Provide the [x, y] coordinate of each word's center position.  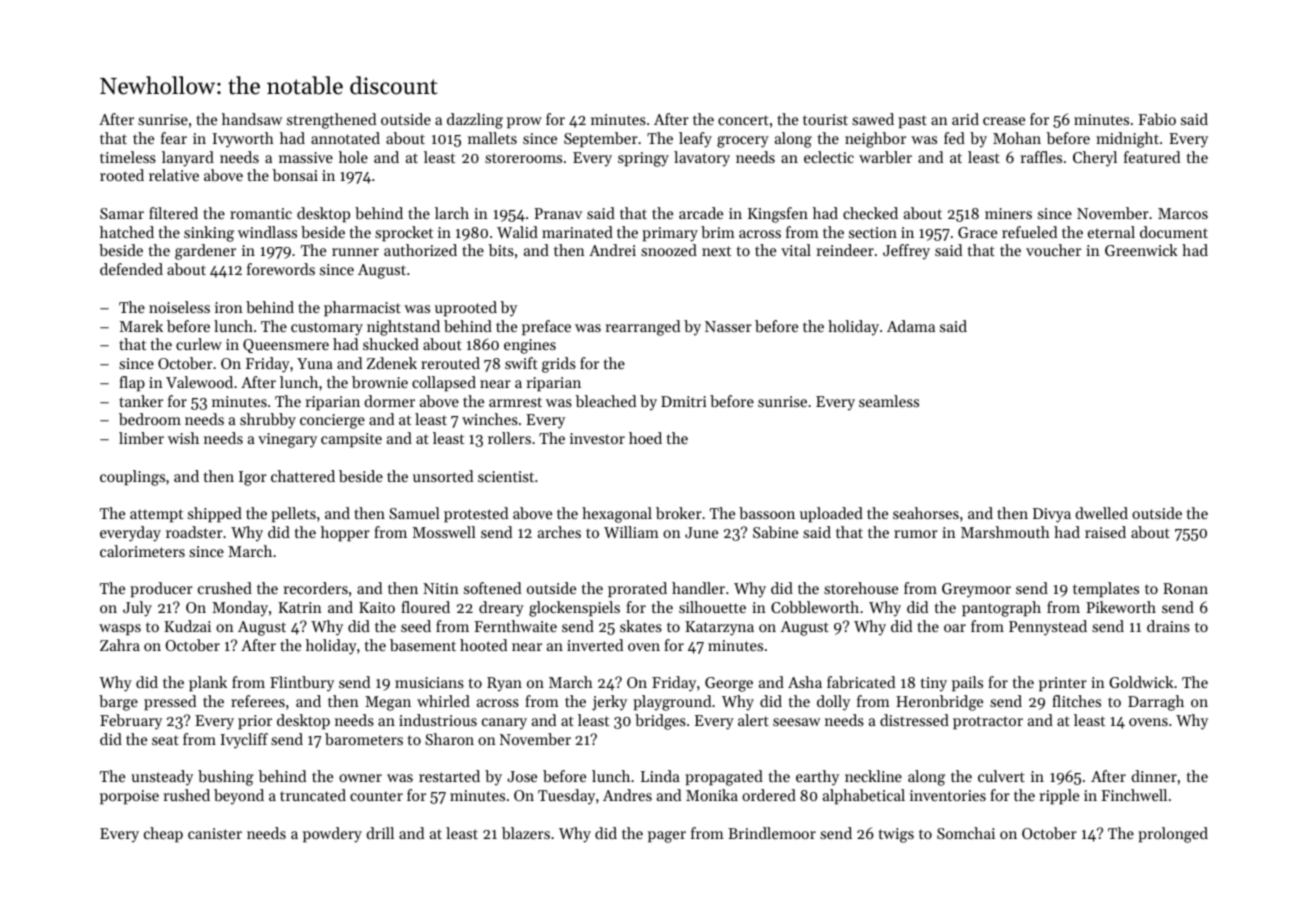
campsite [351, 440]
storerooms [523, 158]
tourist [825, 119]
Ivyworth [243, 140]
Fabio [1157, 119]
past [912, 121]
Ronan [1185, 588]
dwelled [1101, 513]
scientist [506, 476]
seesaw [796, 722]
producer [161, 589]
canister [215, 833]
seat [165, 740]
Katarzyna [719, 628]
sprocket [404, 233]
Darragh [1156, 703]
